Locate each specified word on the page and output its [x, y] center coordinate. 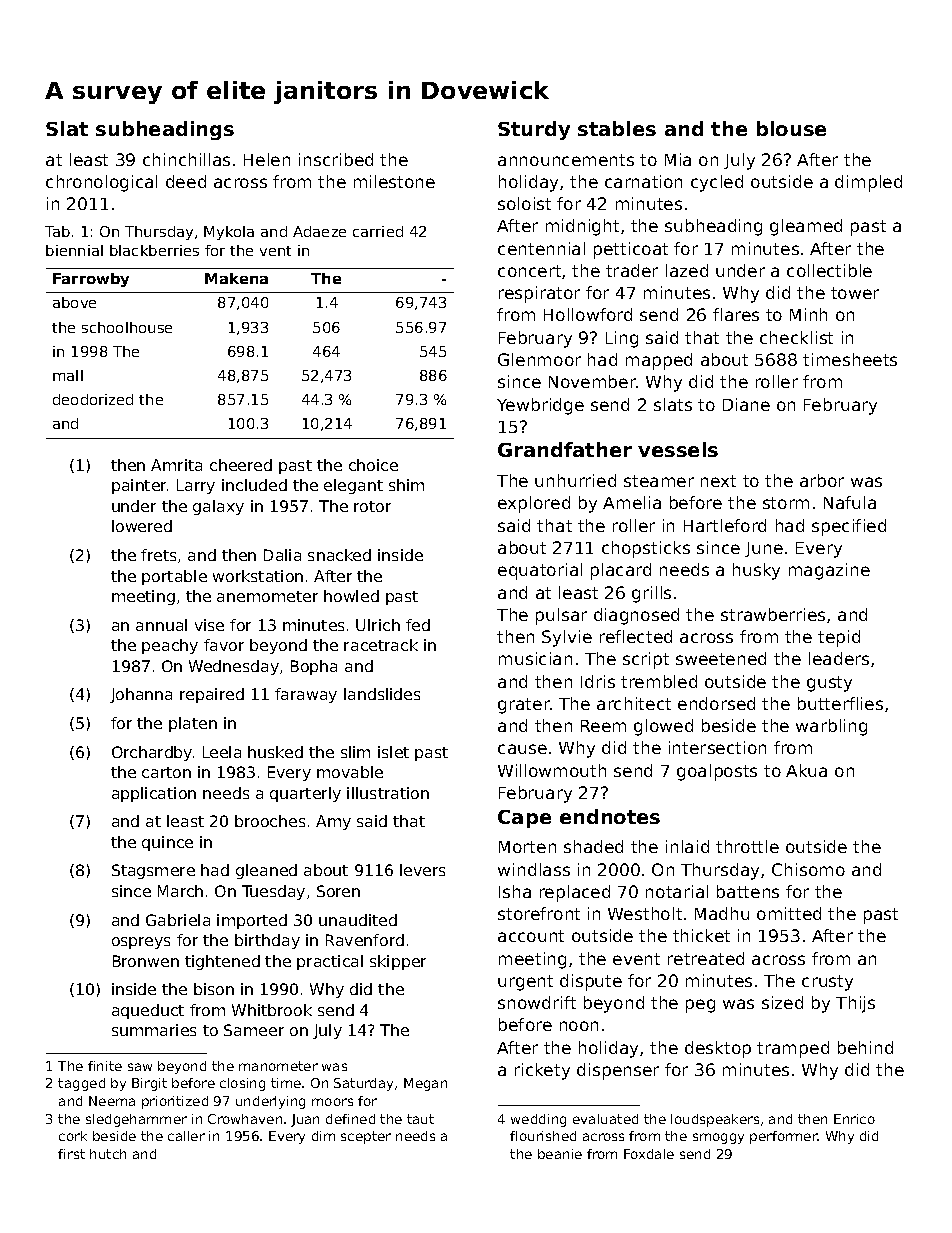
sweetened [721, 658]
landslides [382, 694]
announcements [566, 160]
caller [186, 1136]
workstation [258, 576]
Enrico [854, 1119]
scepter [366, 1137]
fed [418, 625]
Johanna [141, 695]
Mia [678, 159]
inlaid [687, 846]
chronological [101, 183]
